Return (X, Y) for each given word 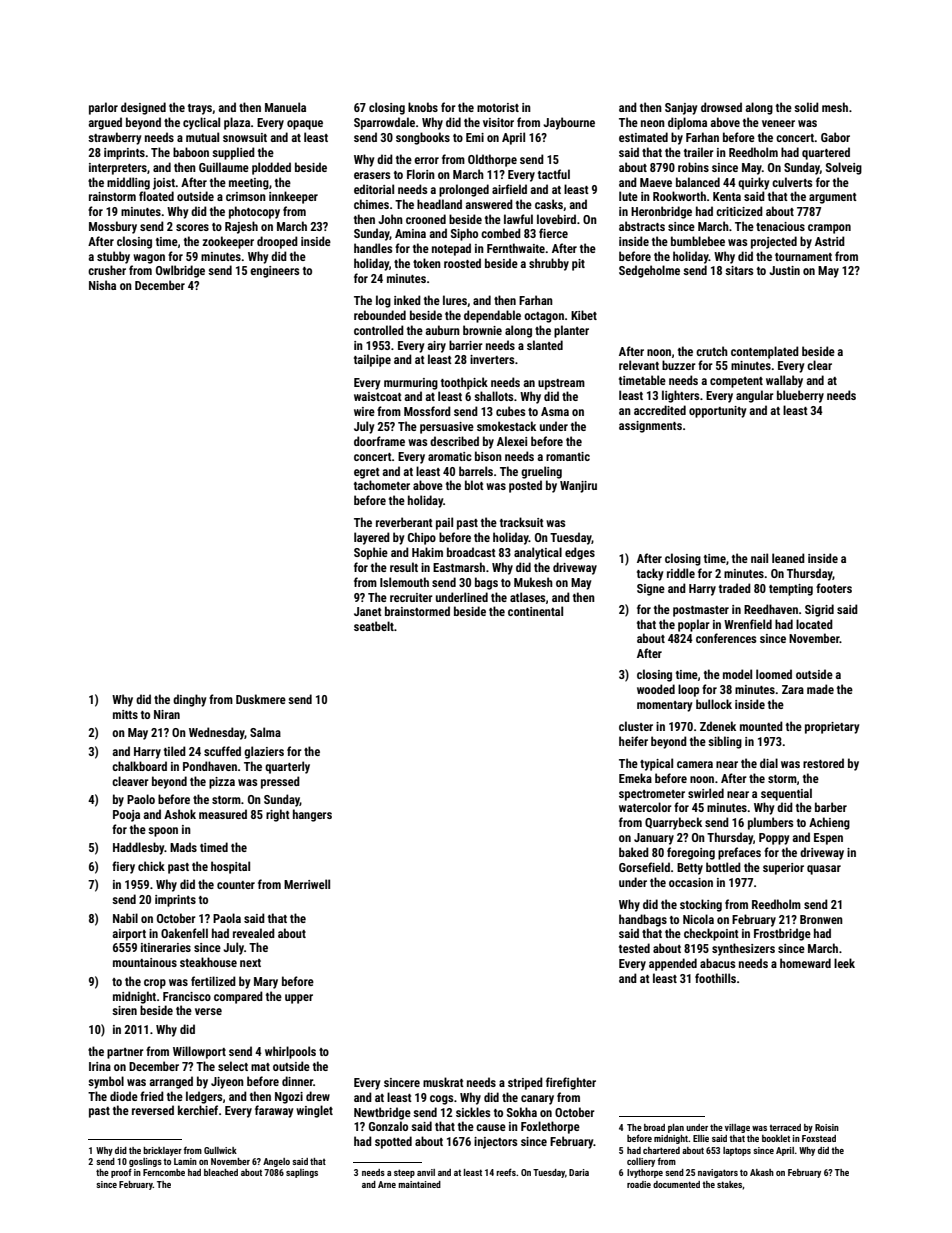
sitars (739, 270)
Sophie (371, 553)
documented (676, 1184)
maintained (419, 1184)
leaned (788, 558)
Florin (421, 174)
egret (367, 473)
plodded (271, 168)
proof (121, 1173)
